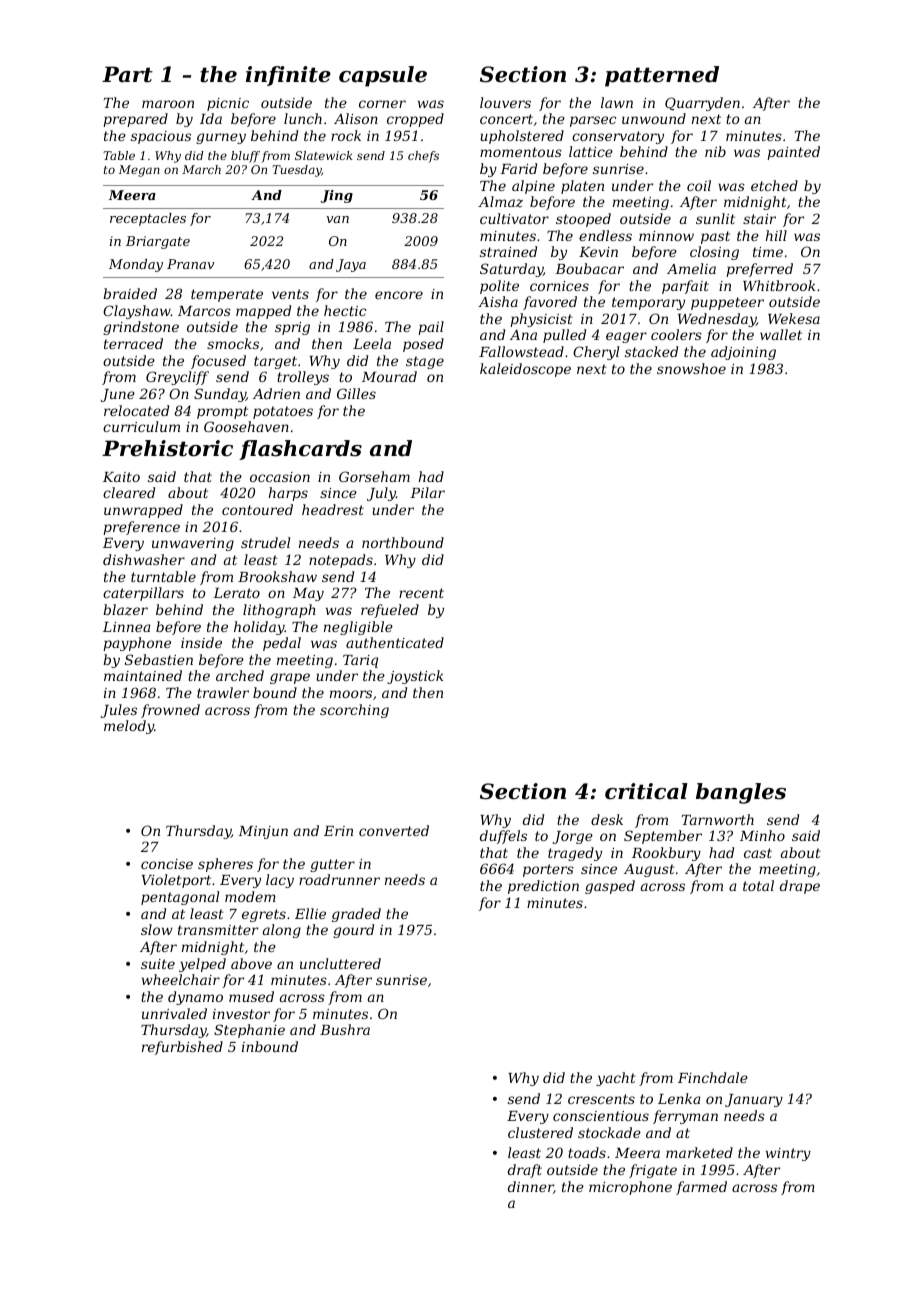  I want to click on infinite, so click(288, 76).
